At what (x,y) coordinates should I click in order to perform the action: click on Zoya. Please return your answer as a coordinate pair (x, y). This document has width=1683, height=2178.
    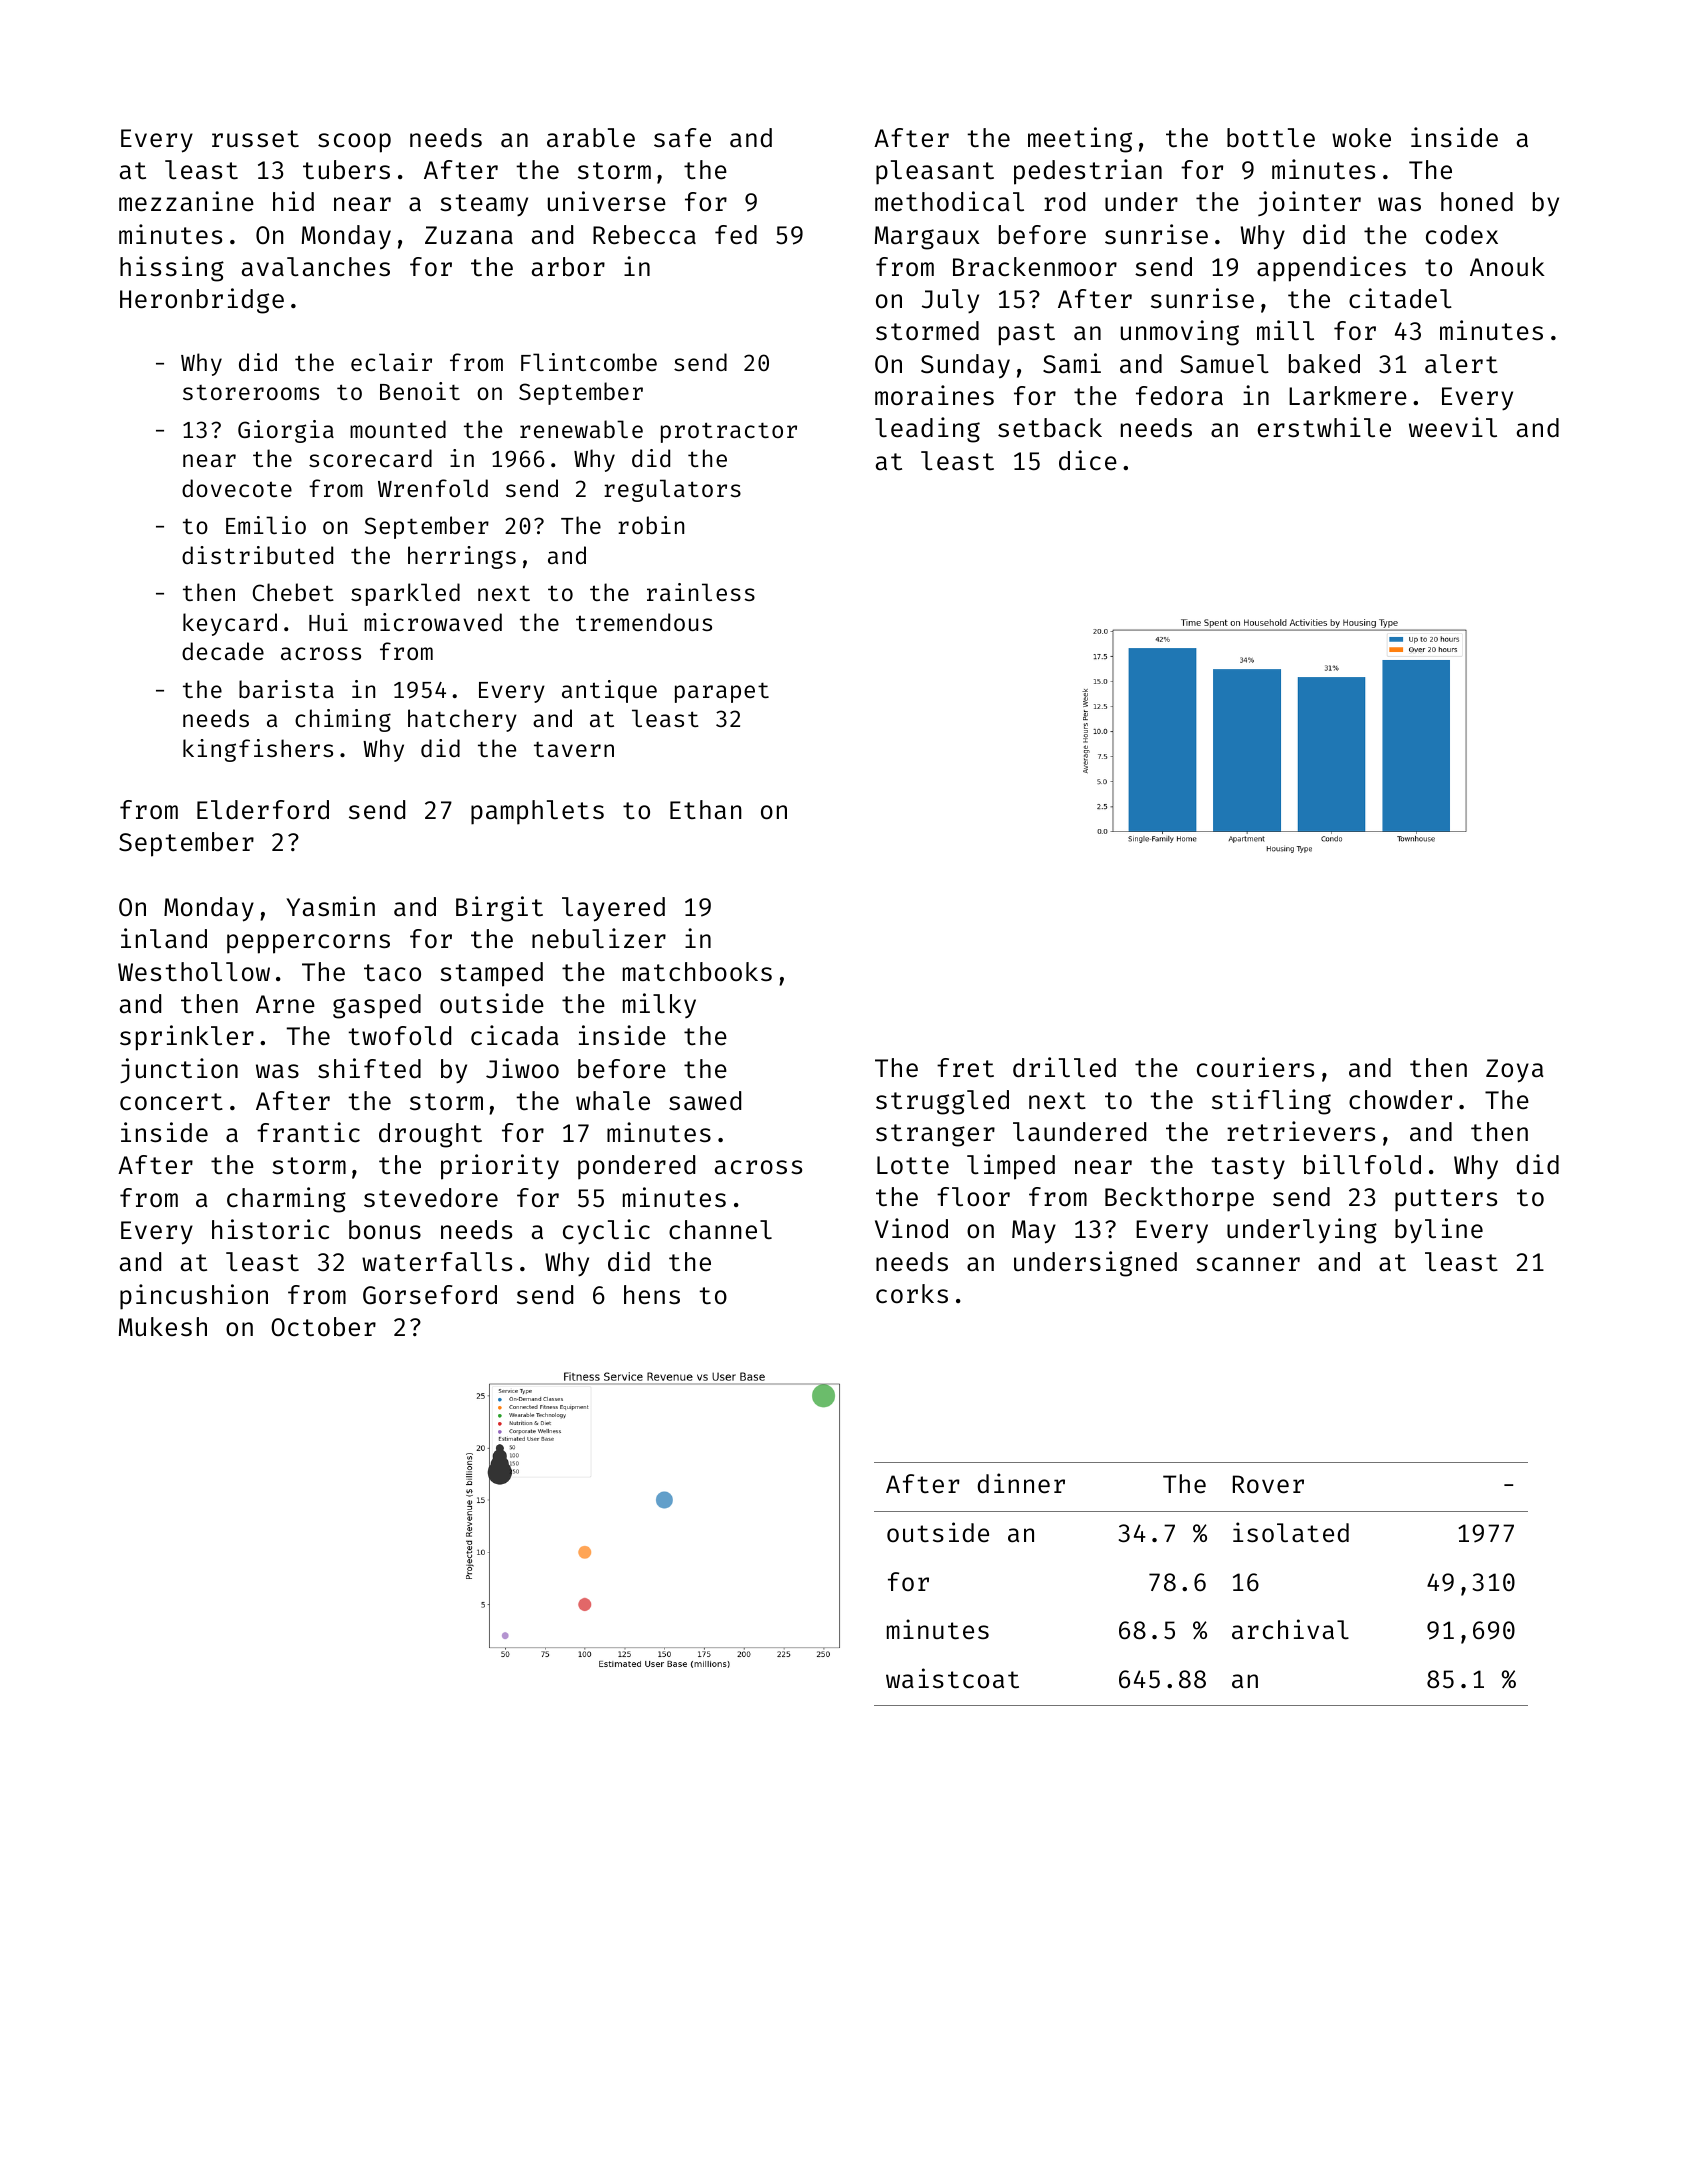
    Looking at the image, I should click on (1515, 1071).
